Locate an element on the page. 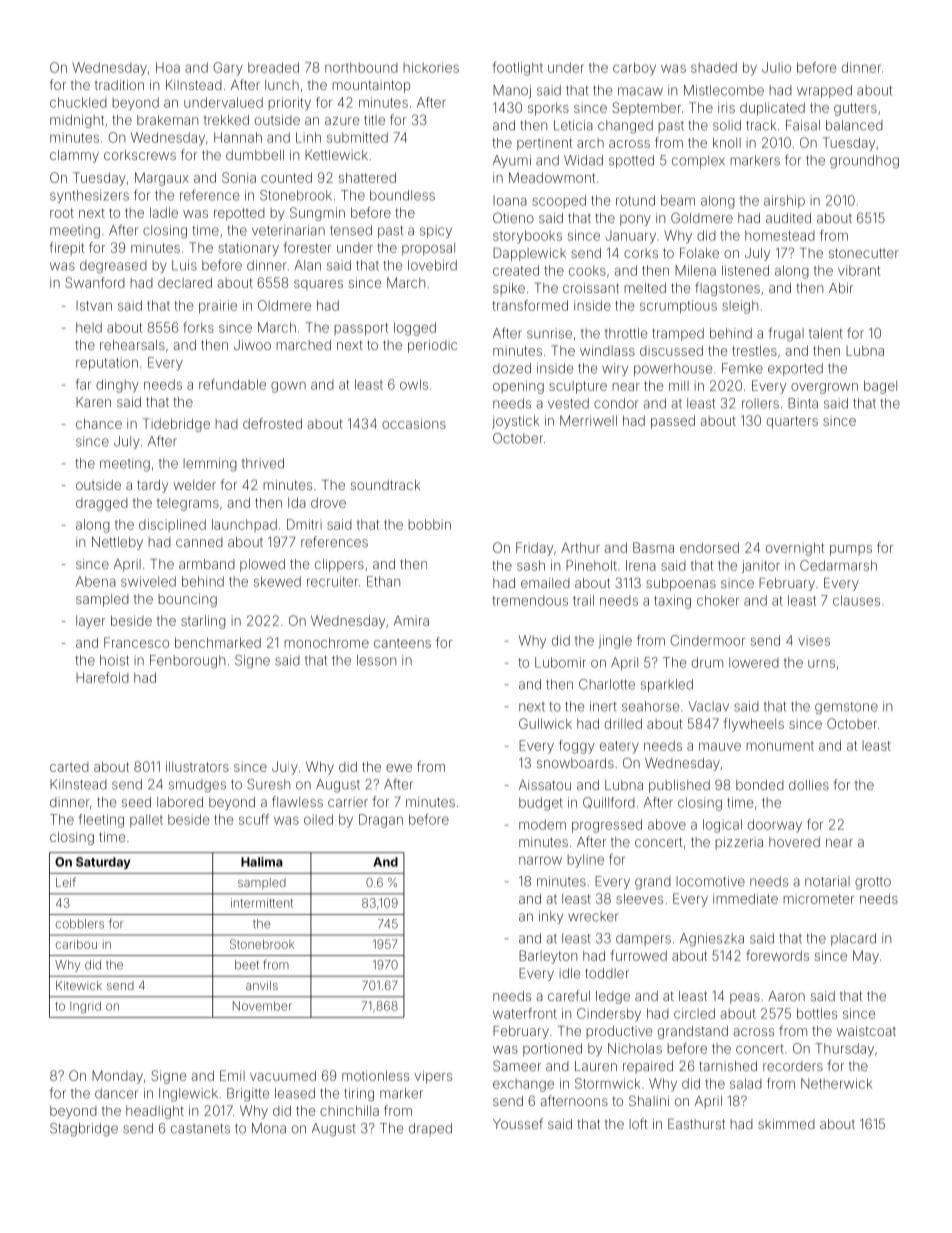 This page has height=1233, width=952. productive is located at coordinates (619, 1032).
